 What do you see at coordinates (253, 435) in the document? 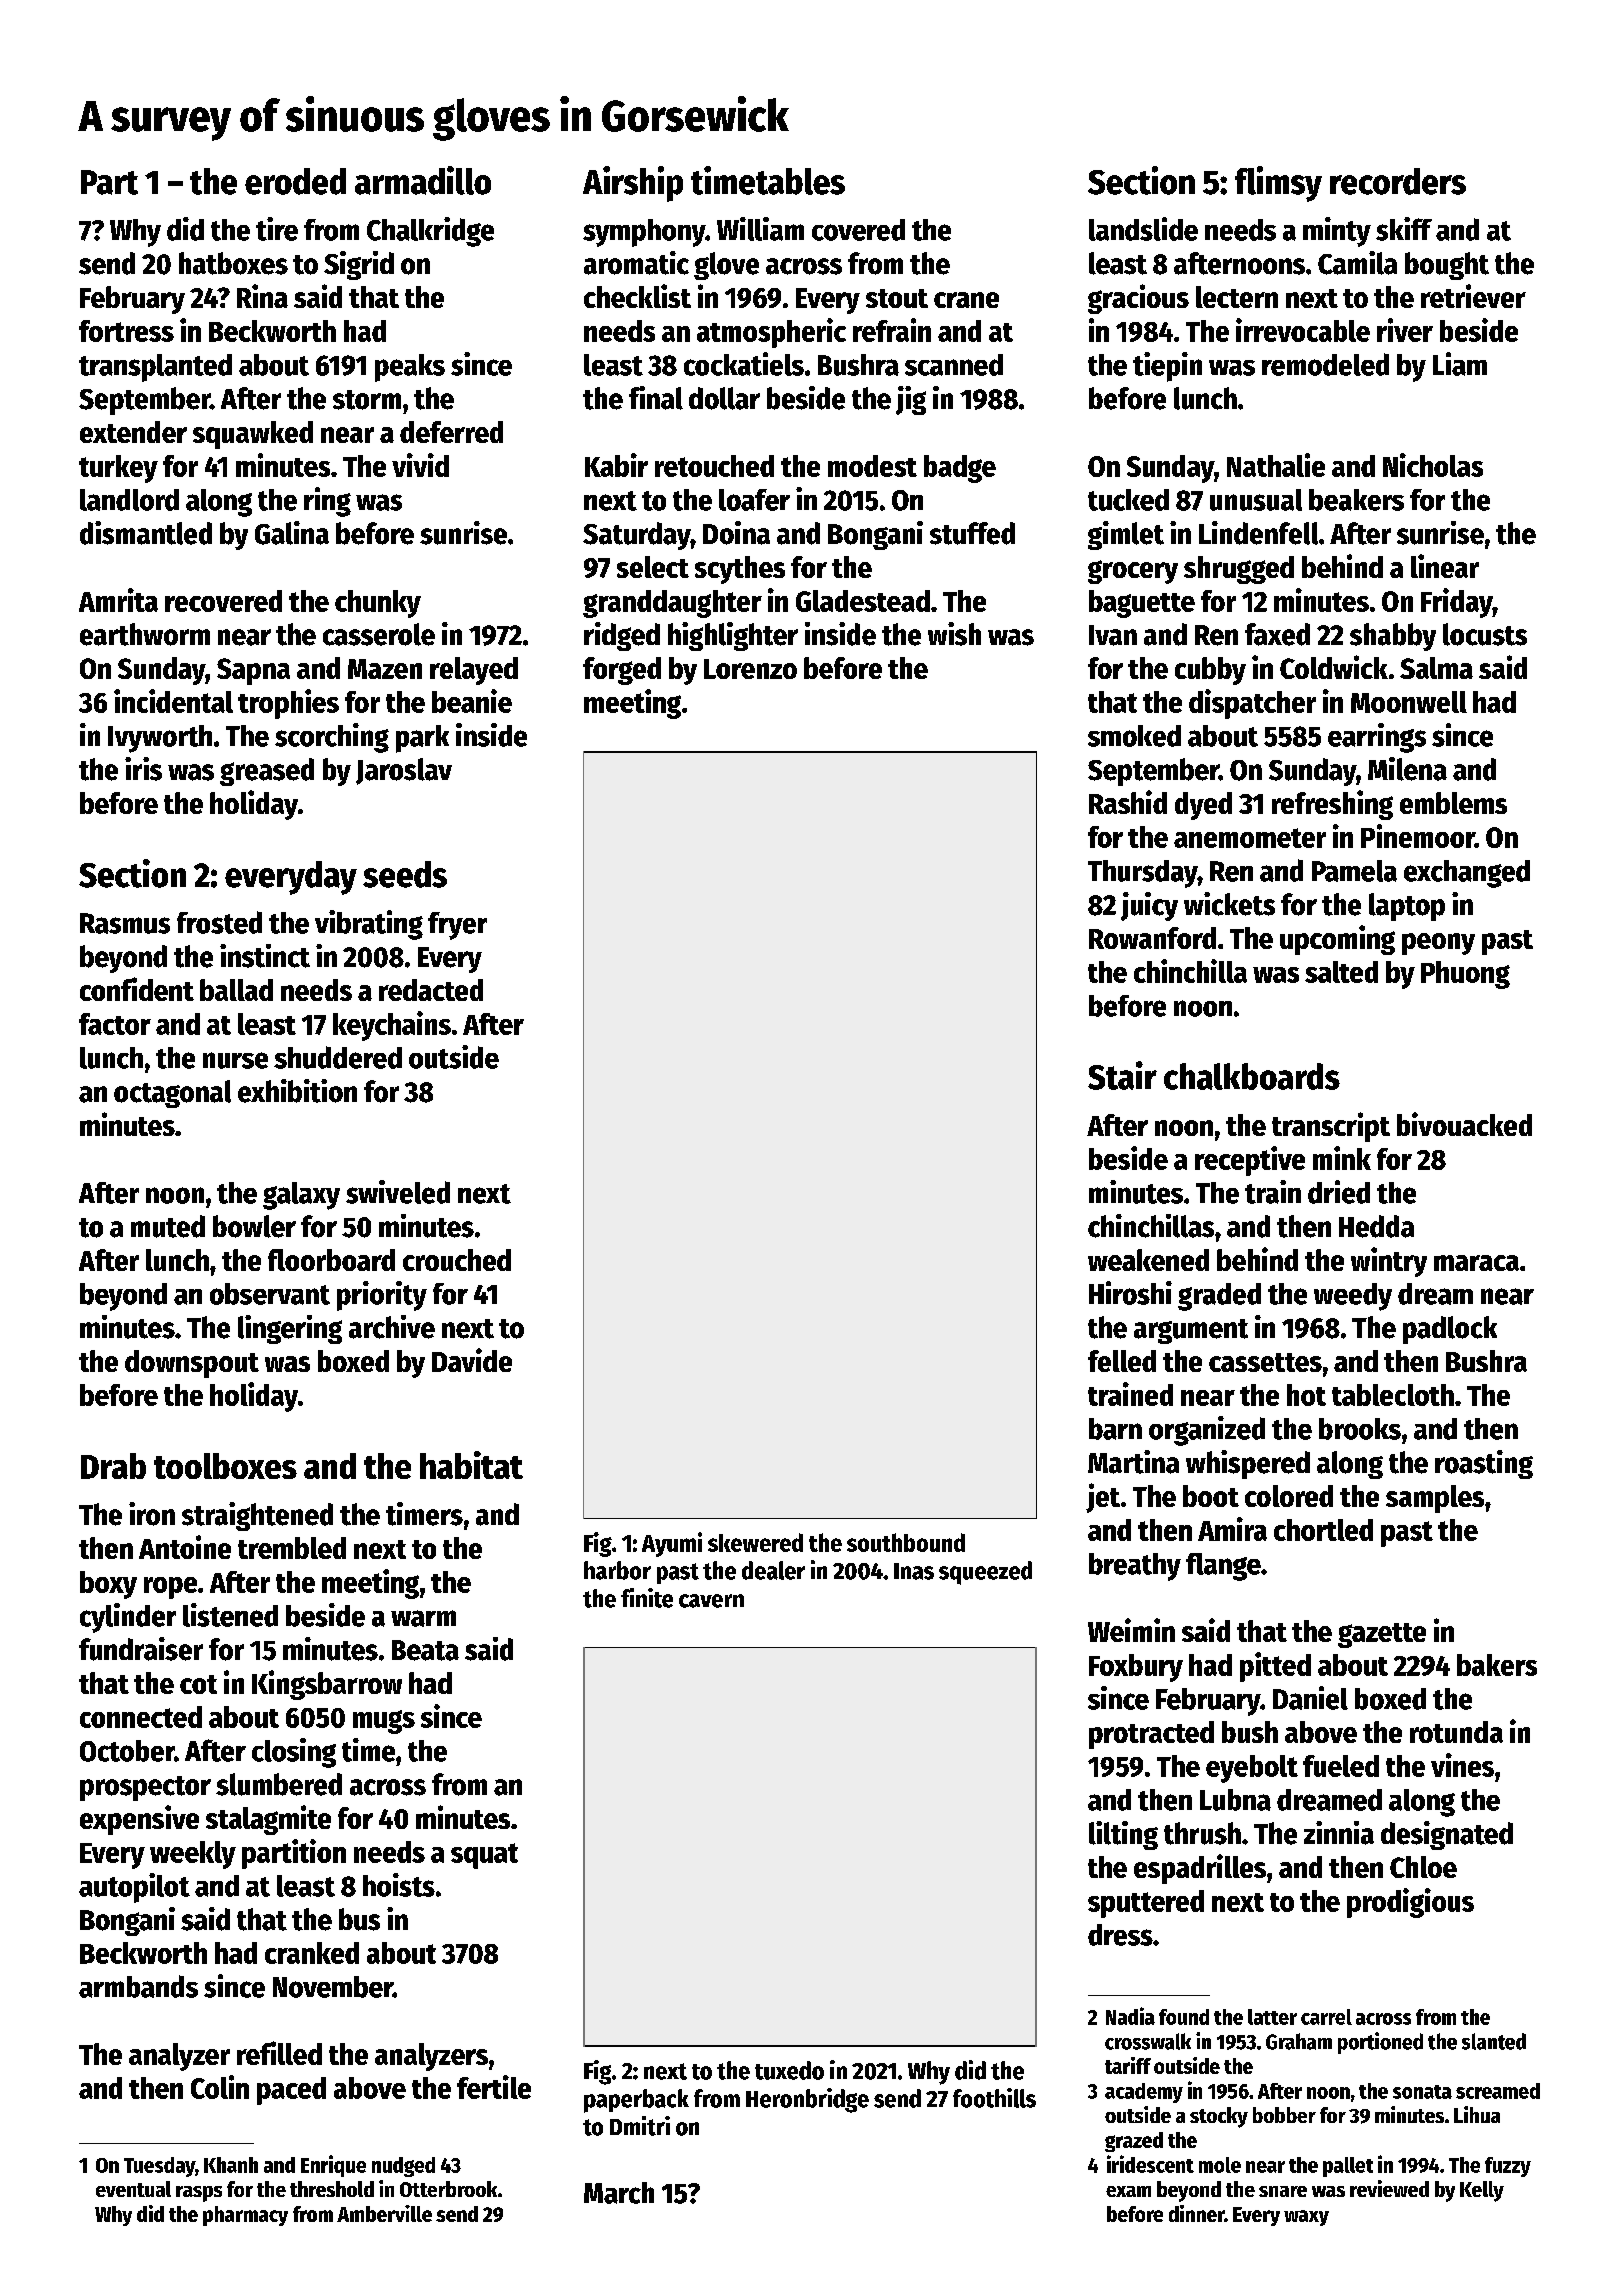
I see `squawked` at bounding box center [253, 435].
